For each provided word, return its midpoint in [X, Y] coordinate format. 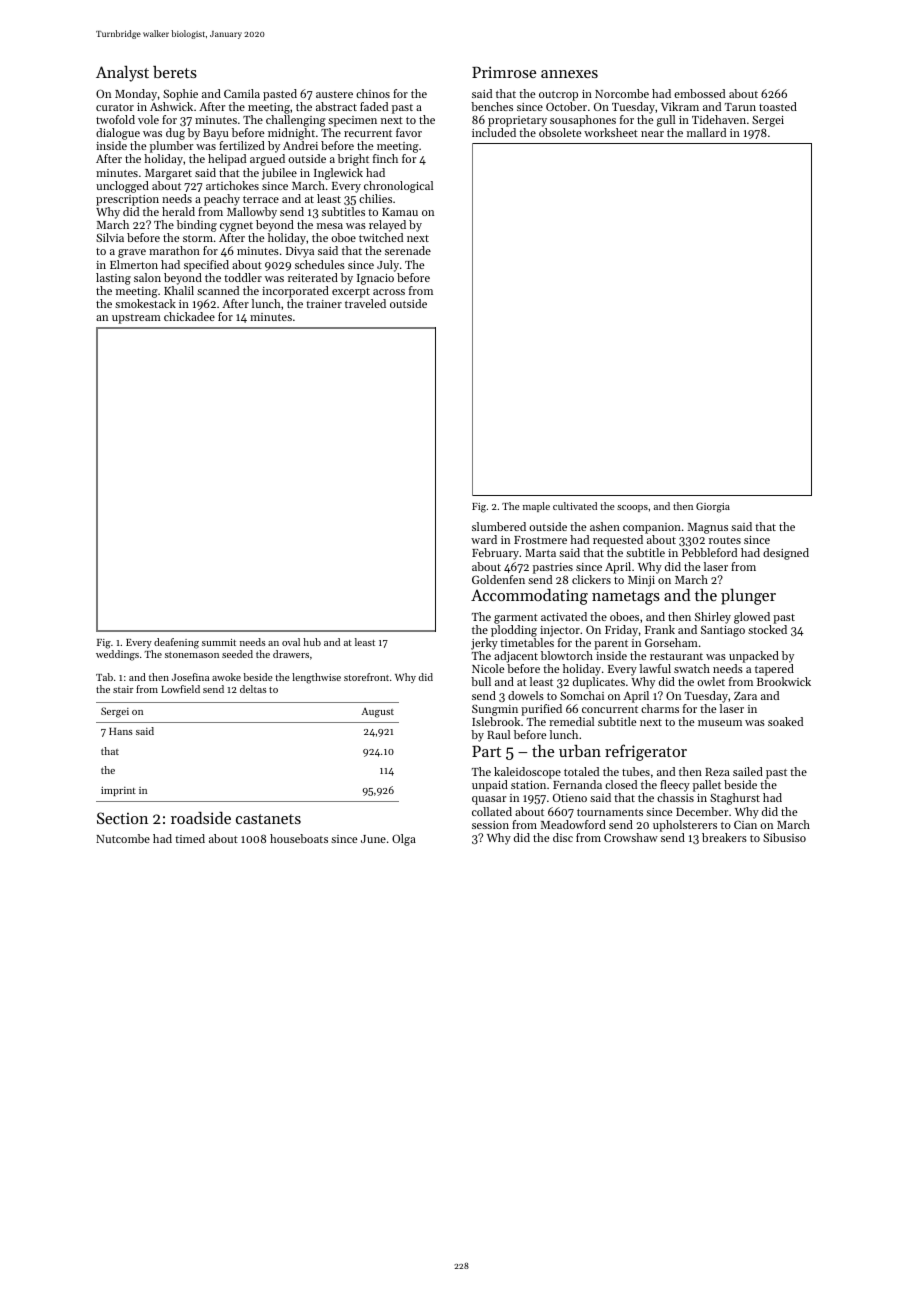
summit [219, 642]
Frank [660, 629]
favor [409, 132]
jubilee [279, 174]
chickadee [189, 316]
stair [123, 689]
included [494, 132]
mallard [706, 132]
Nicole [488, 668]
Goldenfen [498, 579]
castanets [268, 819]
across [389, 292]
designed [786, 554]
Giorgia [713, 507]
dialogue [118, 134]
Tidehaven [719, 119]
